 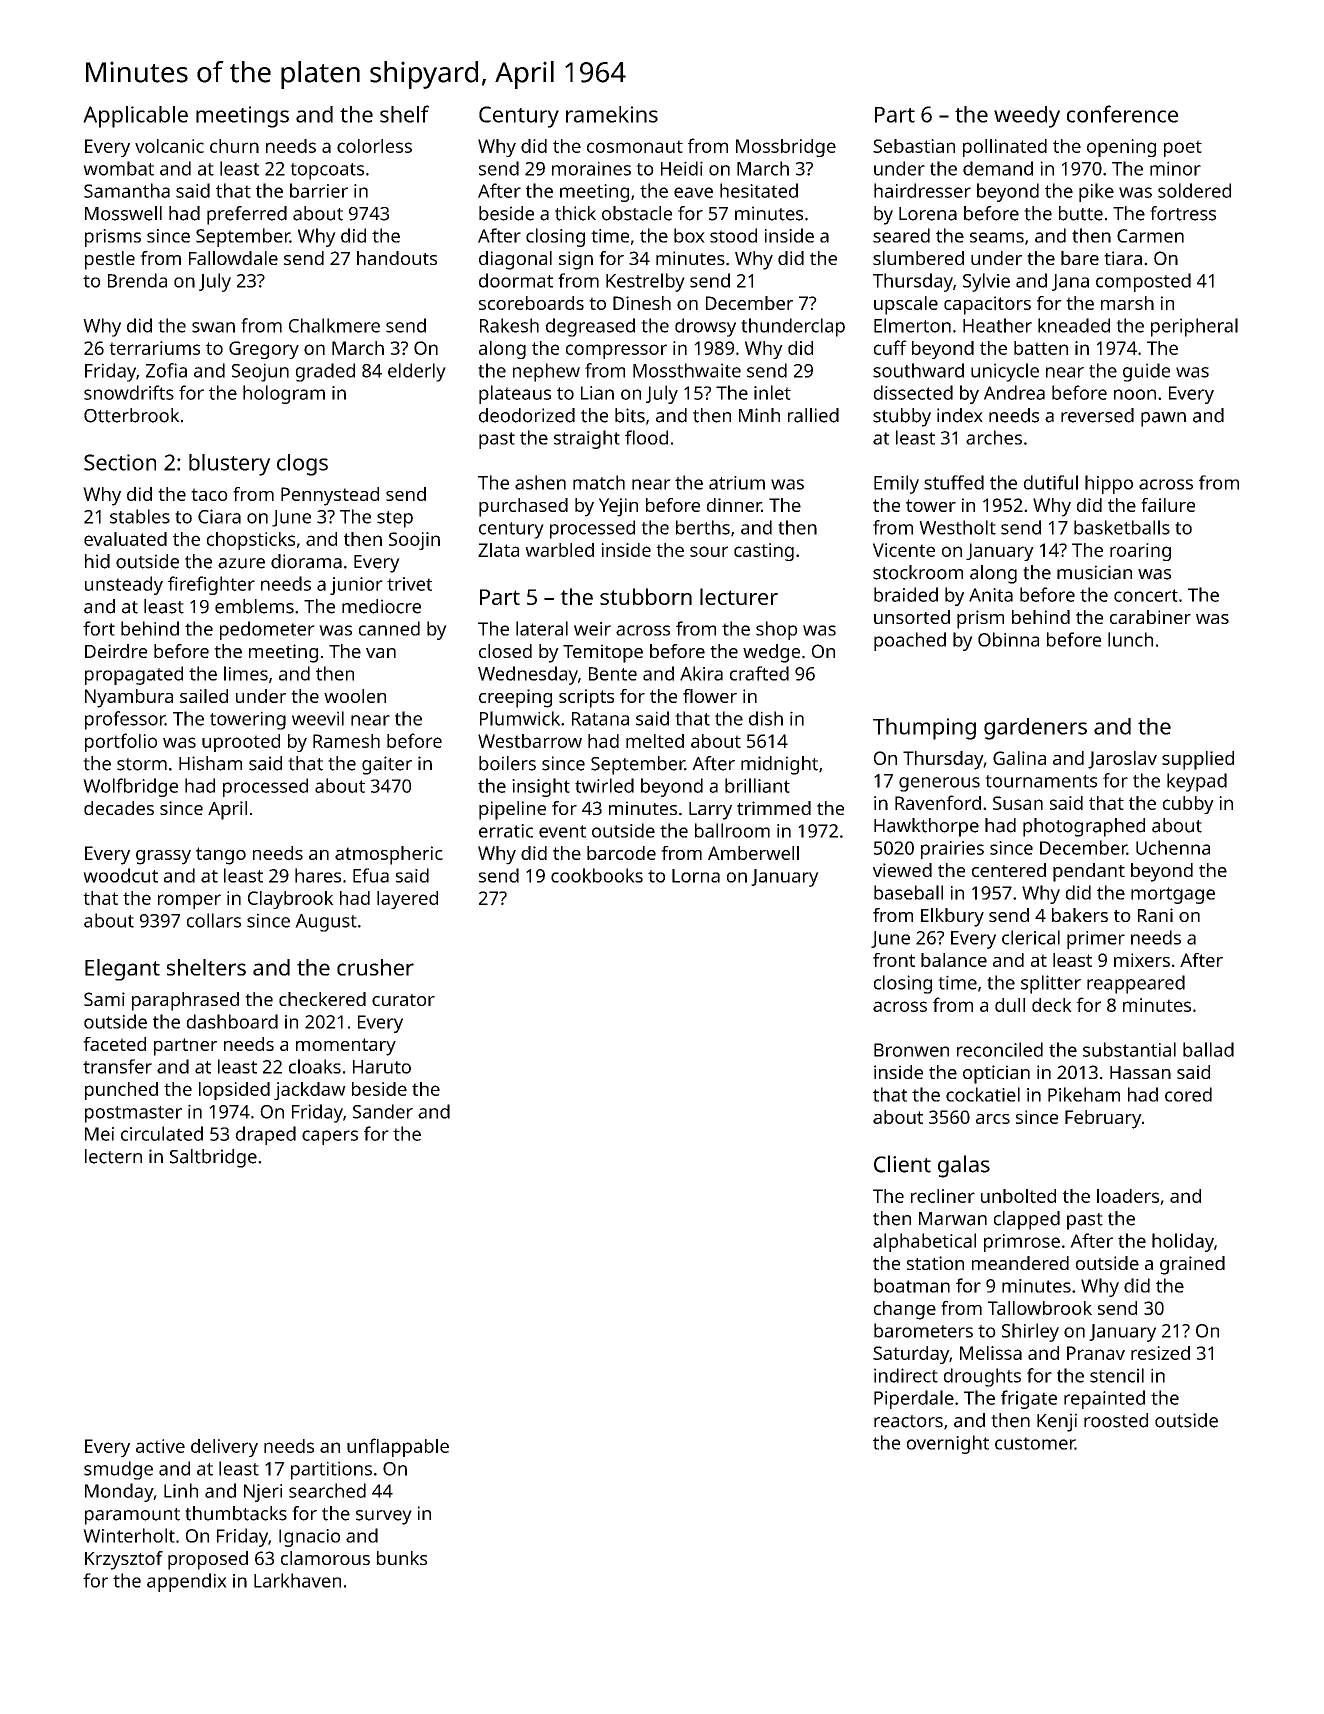 I want to click on survey, so click(x=384, y=1517).
